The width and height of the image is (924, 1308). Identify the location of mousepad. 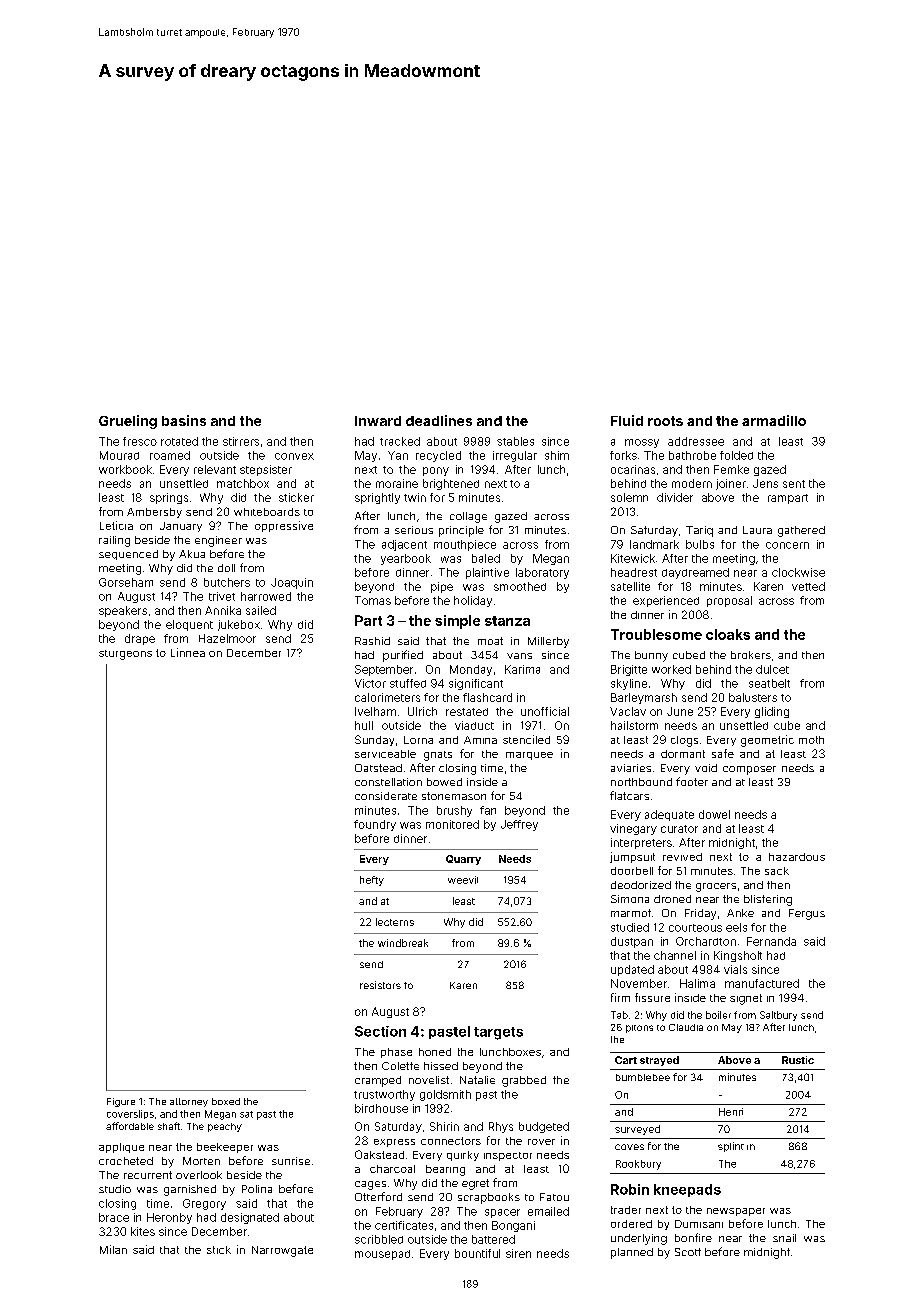
(382, 1255).
